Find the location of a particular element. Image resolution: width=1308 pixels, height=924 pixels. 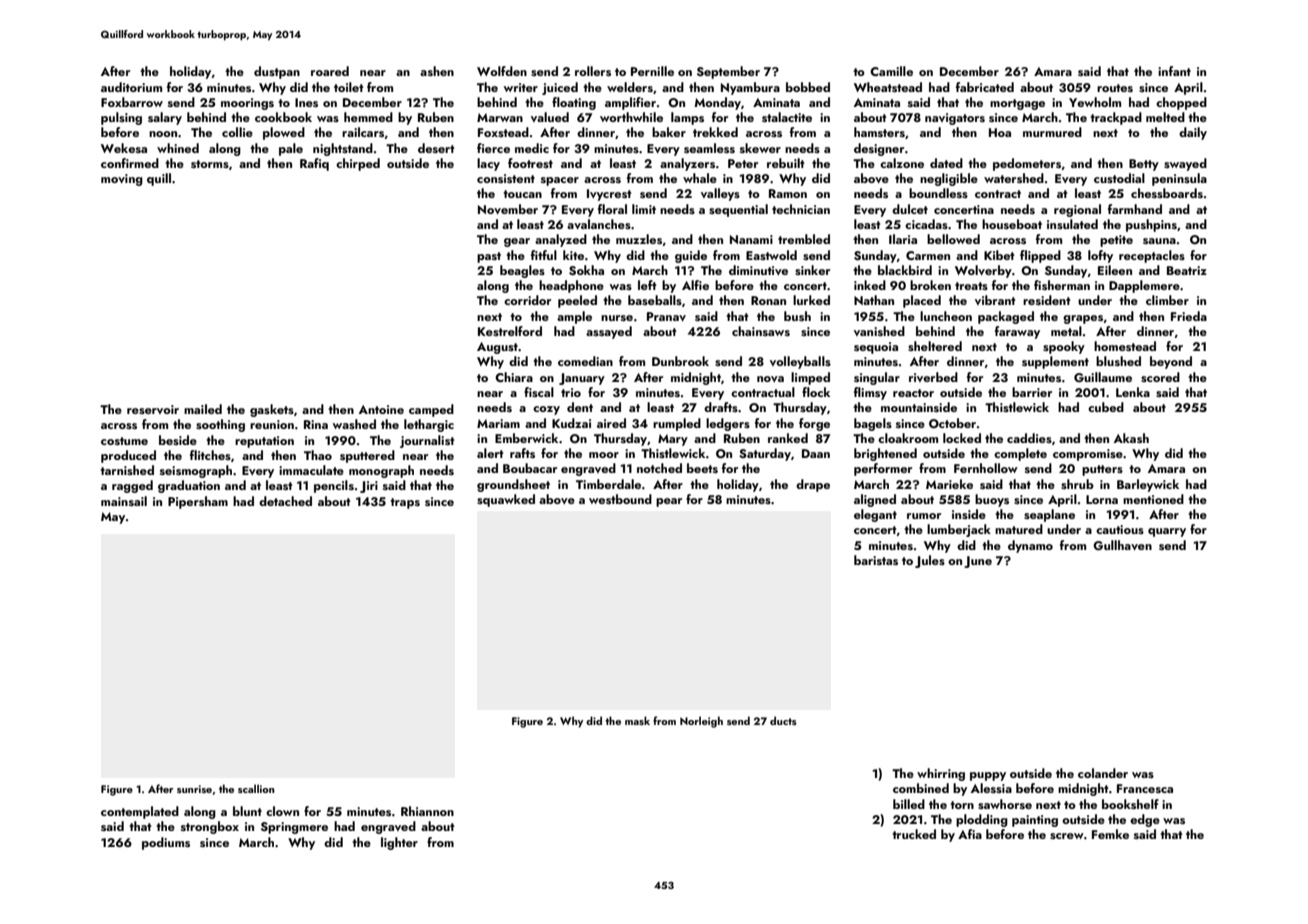

mask is located at coordinates (637, 720).
